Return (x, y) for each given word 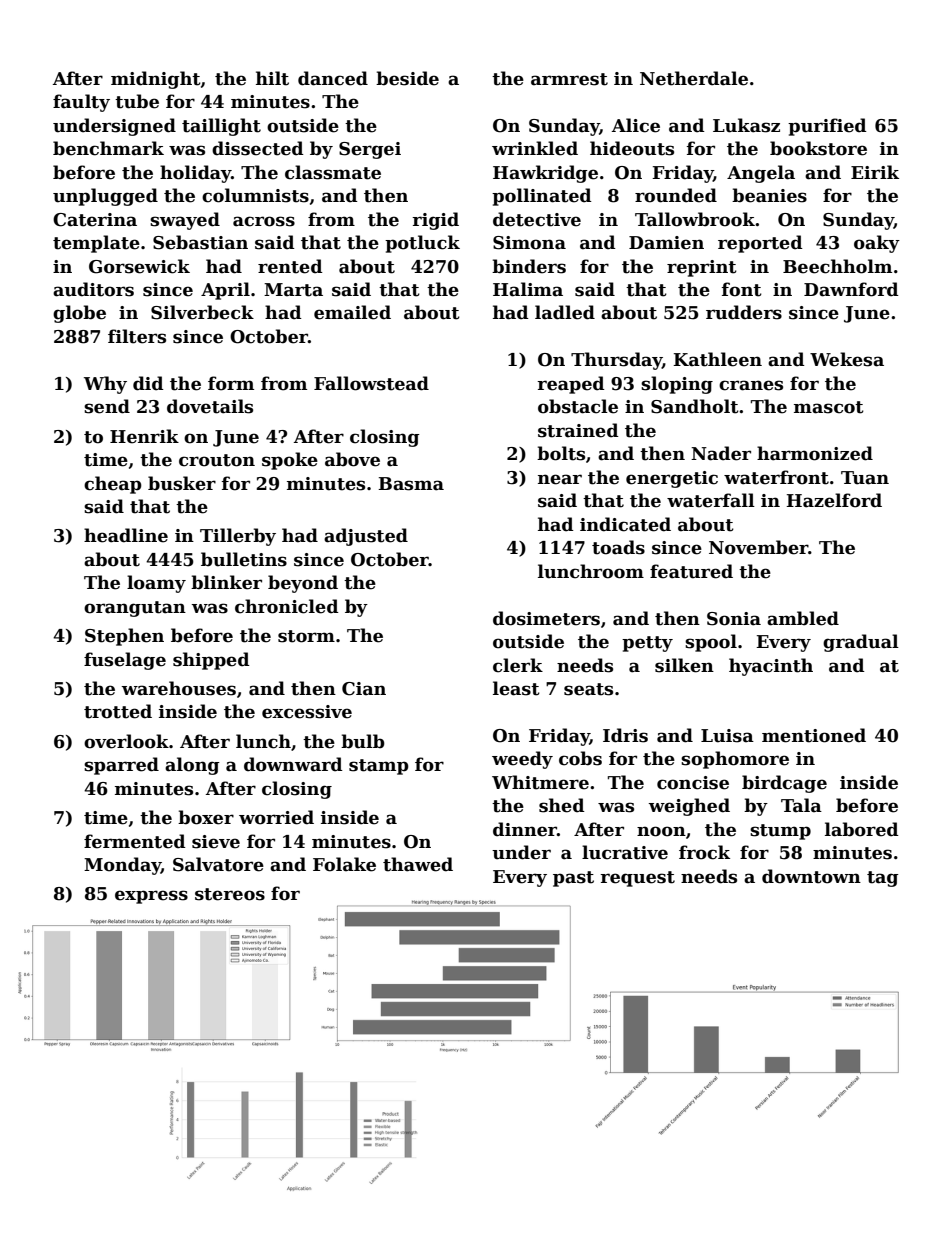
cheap (113, 485)
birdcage (784, 784)
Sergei (370, 150)
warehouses (179, 688)
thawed (418, 864)
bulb (363, 741)
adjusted (366, 537)
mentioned (814, 735)
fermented (135, 841)
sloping (677, 385)
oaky (877, 244)
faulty (81, 103)
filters (137, 336)
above (352, 459)
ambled (803, 618)
